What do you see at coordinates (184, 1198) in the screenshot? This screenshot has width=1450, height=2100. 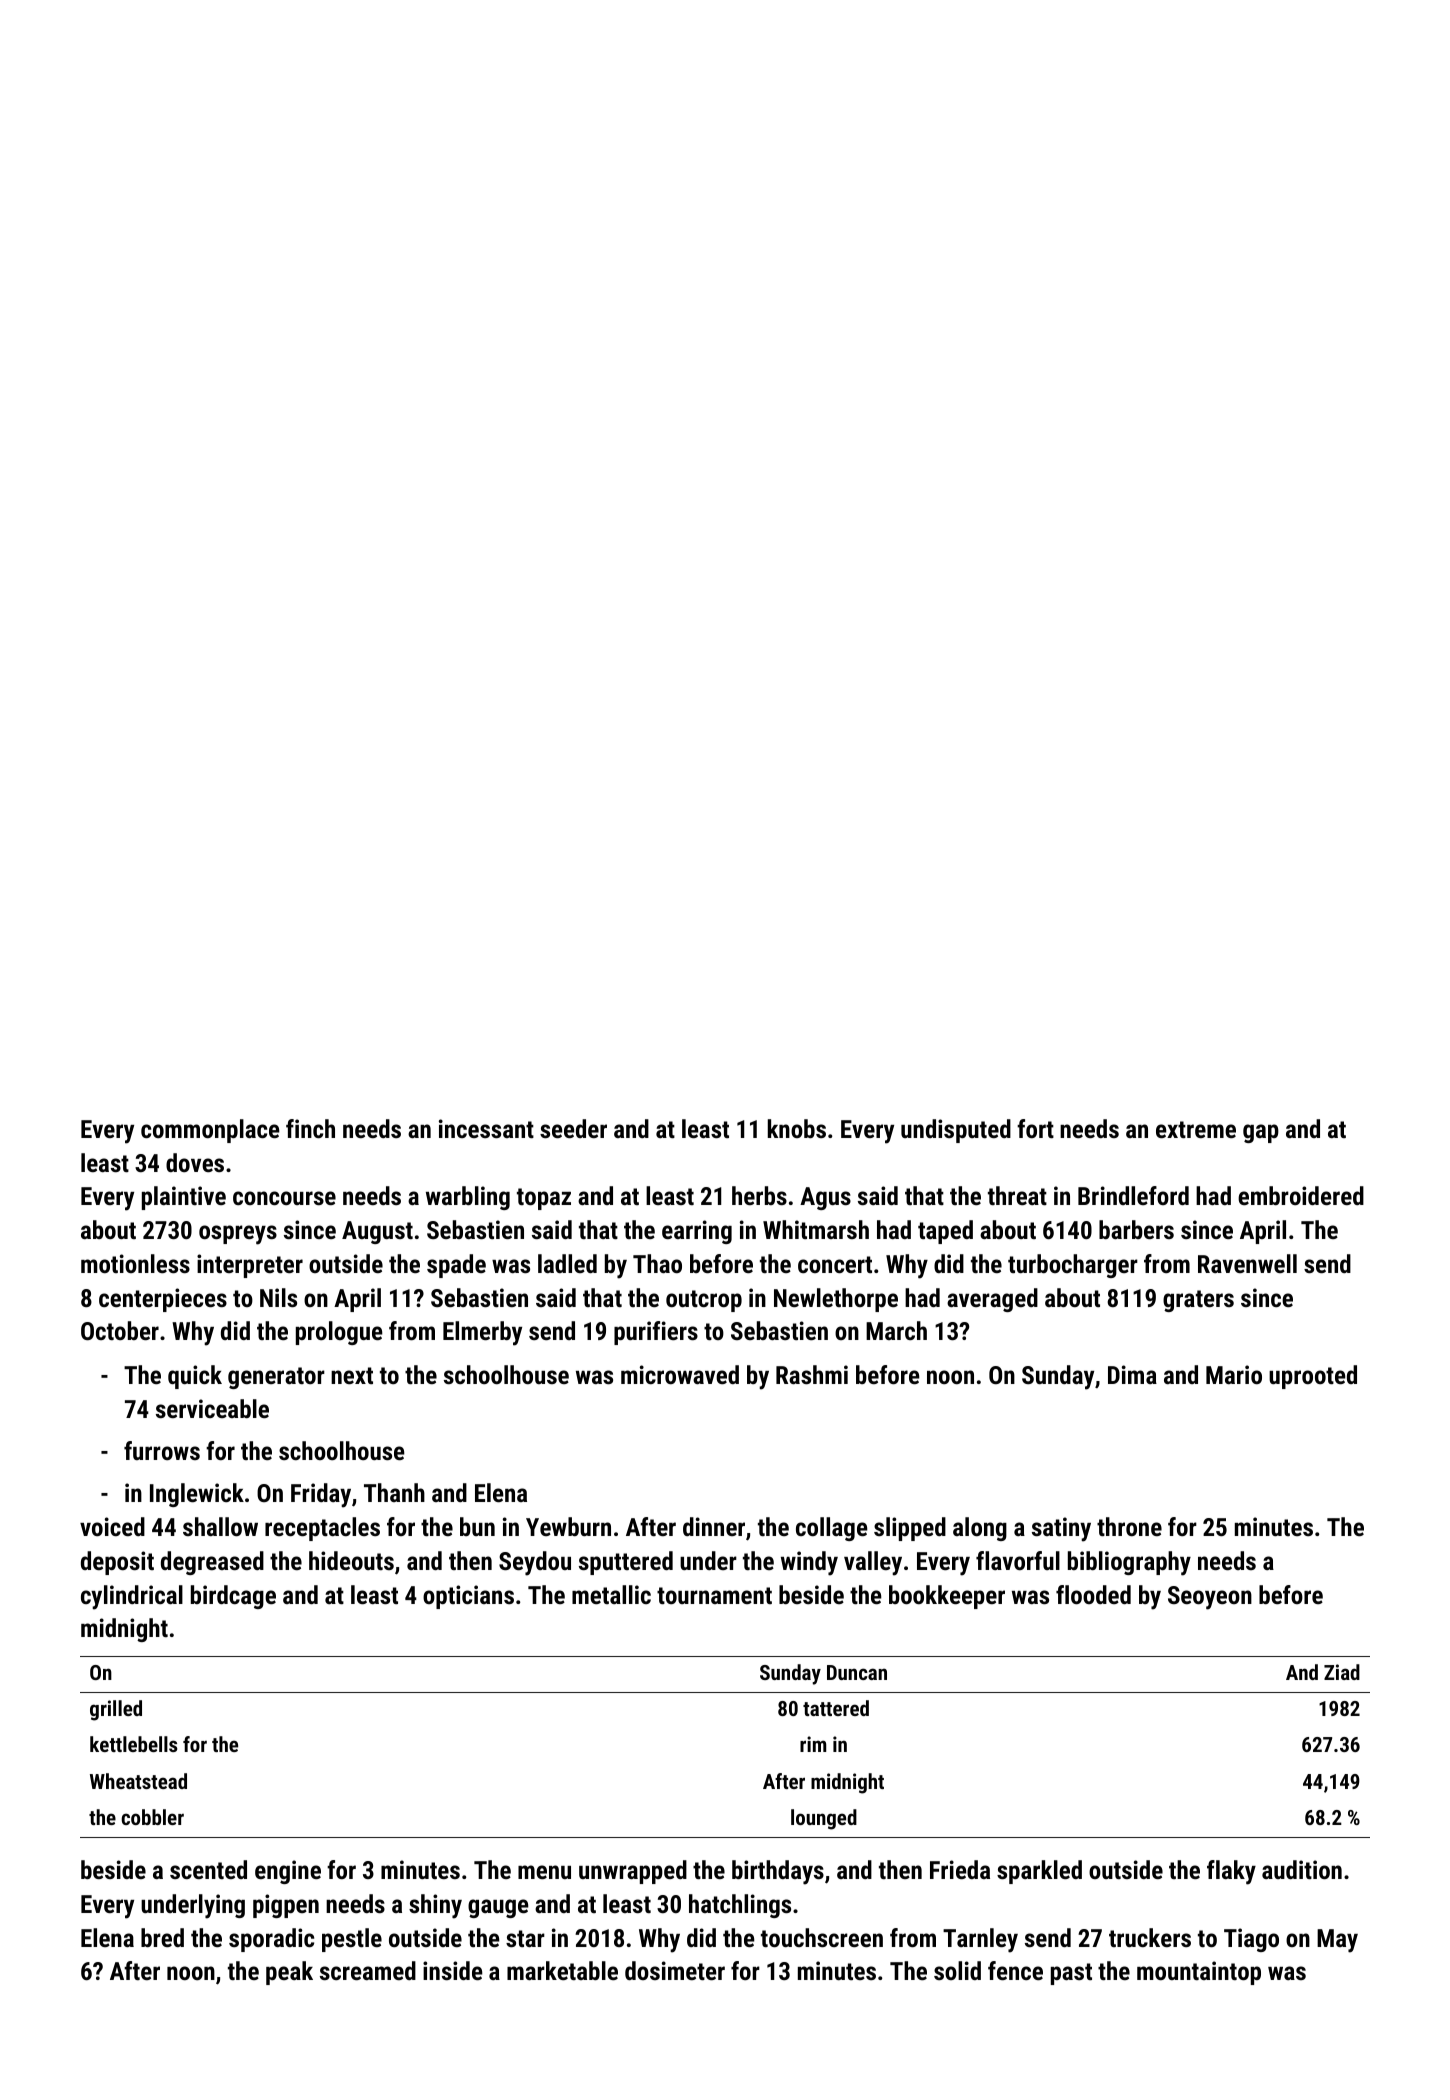 I see `plaintive` at bounding box center [184, 1198].
